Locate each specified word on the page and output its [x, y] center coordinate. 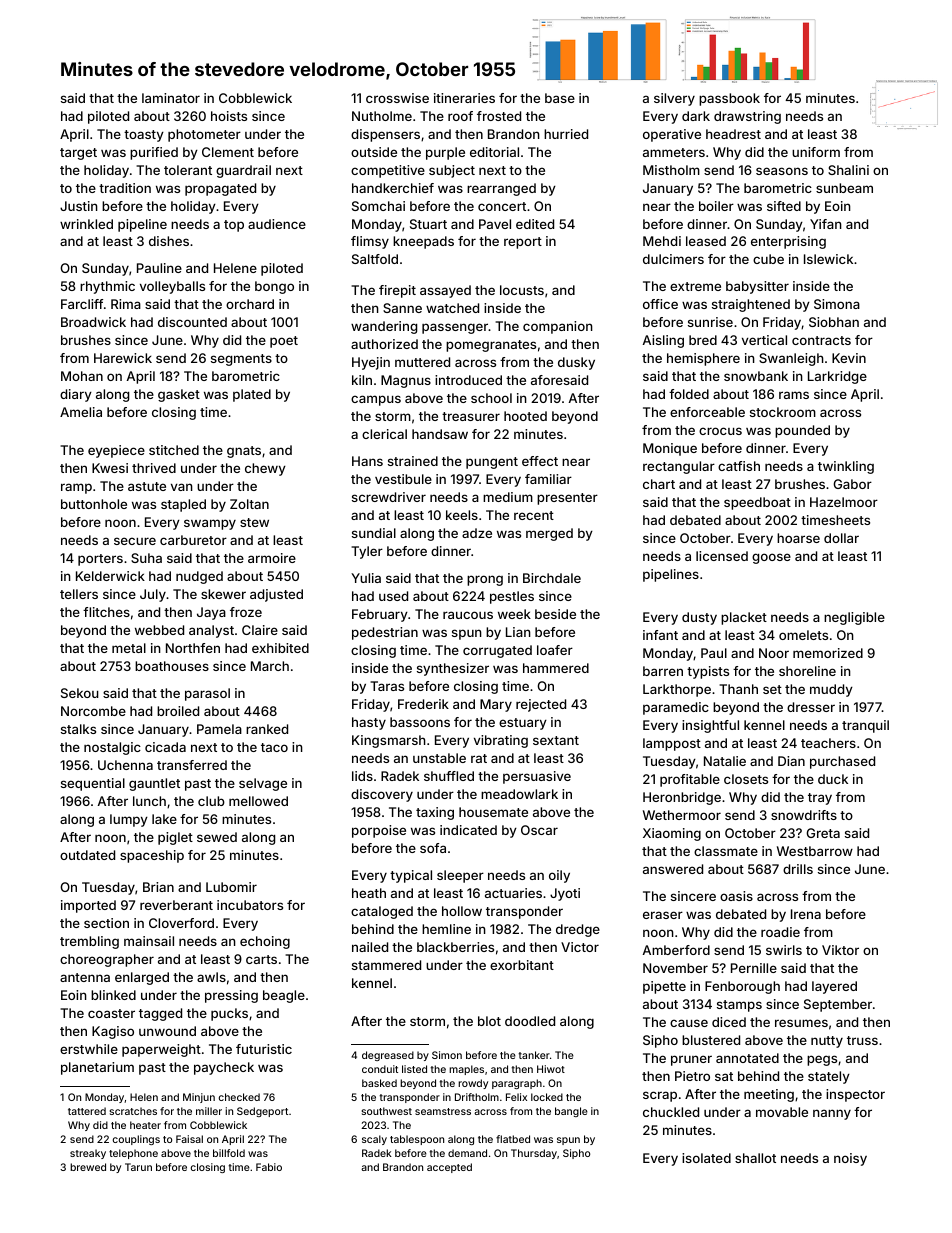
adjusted [276, 595]
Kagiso [113, 1032]
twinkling [846, 467]
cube [768, 259]
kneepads [423, 242]
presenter [567, 499]
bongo [274, 287]
